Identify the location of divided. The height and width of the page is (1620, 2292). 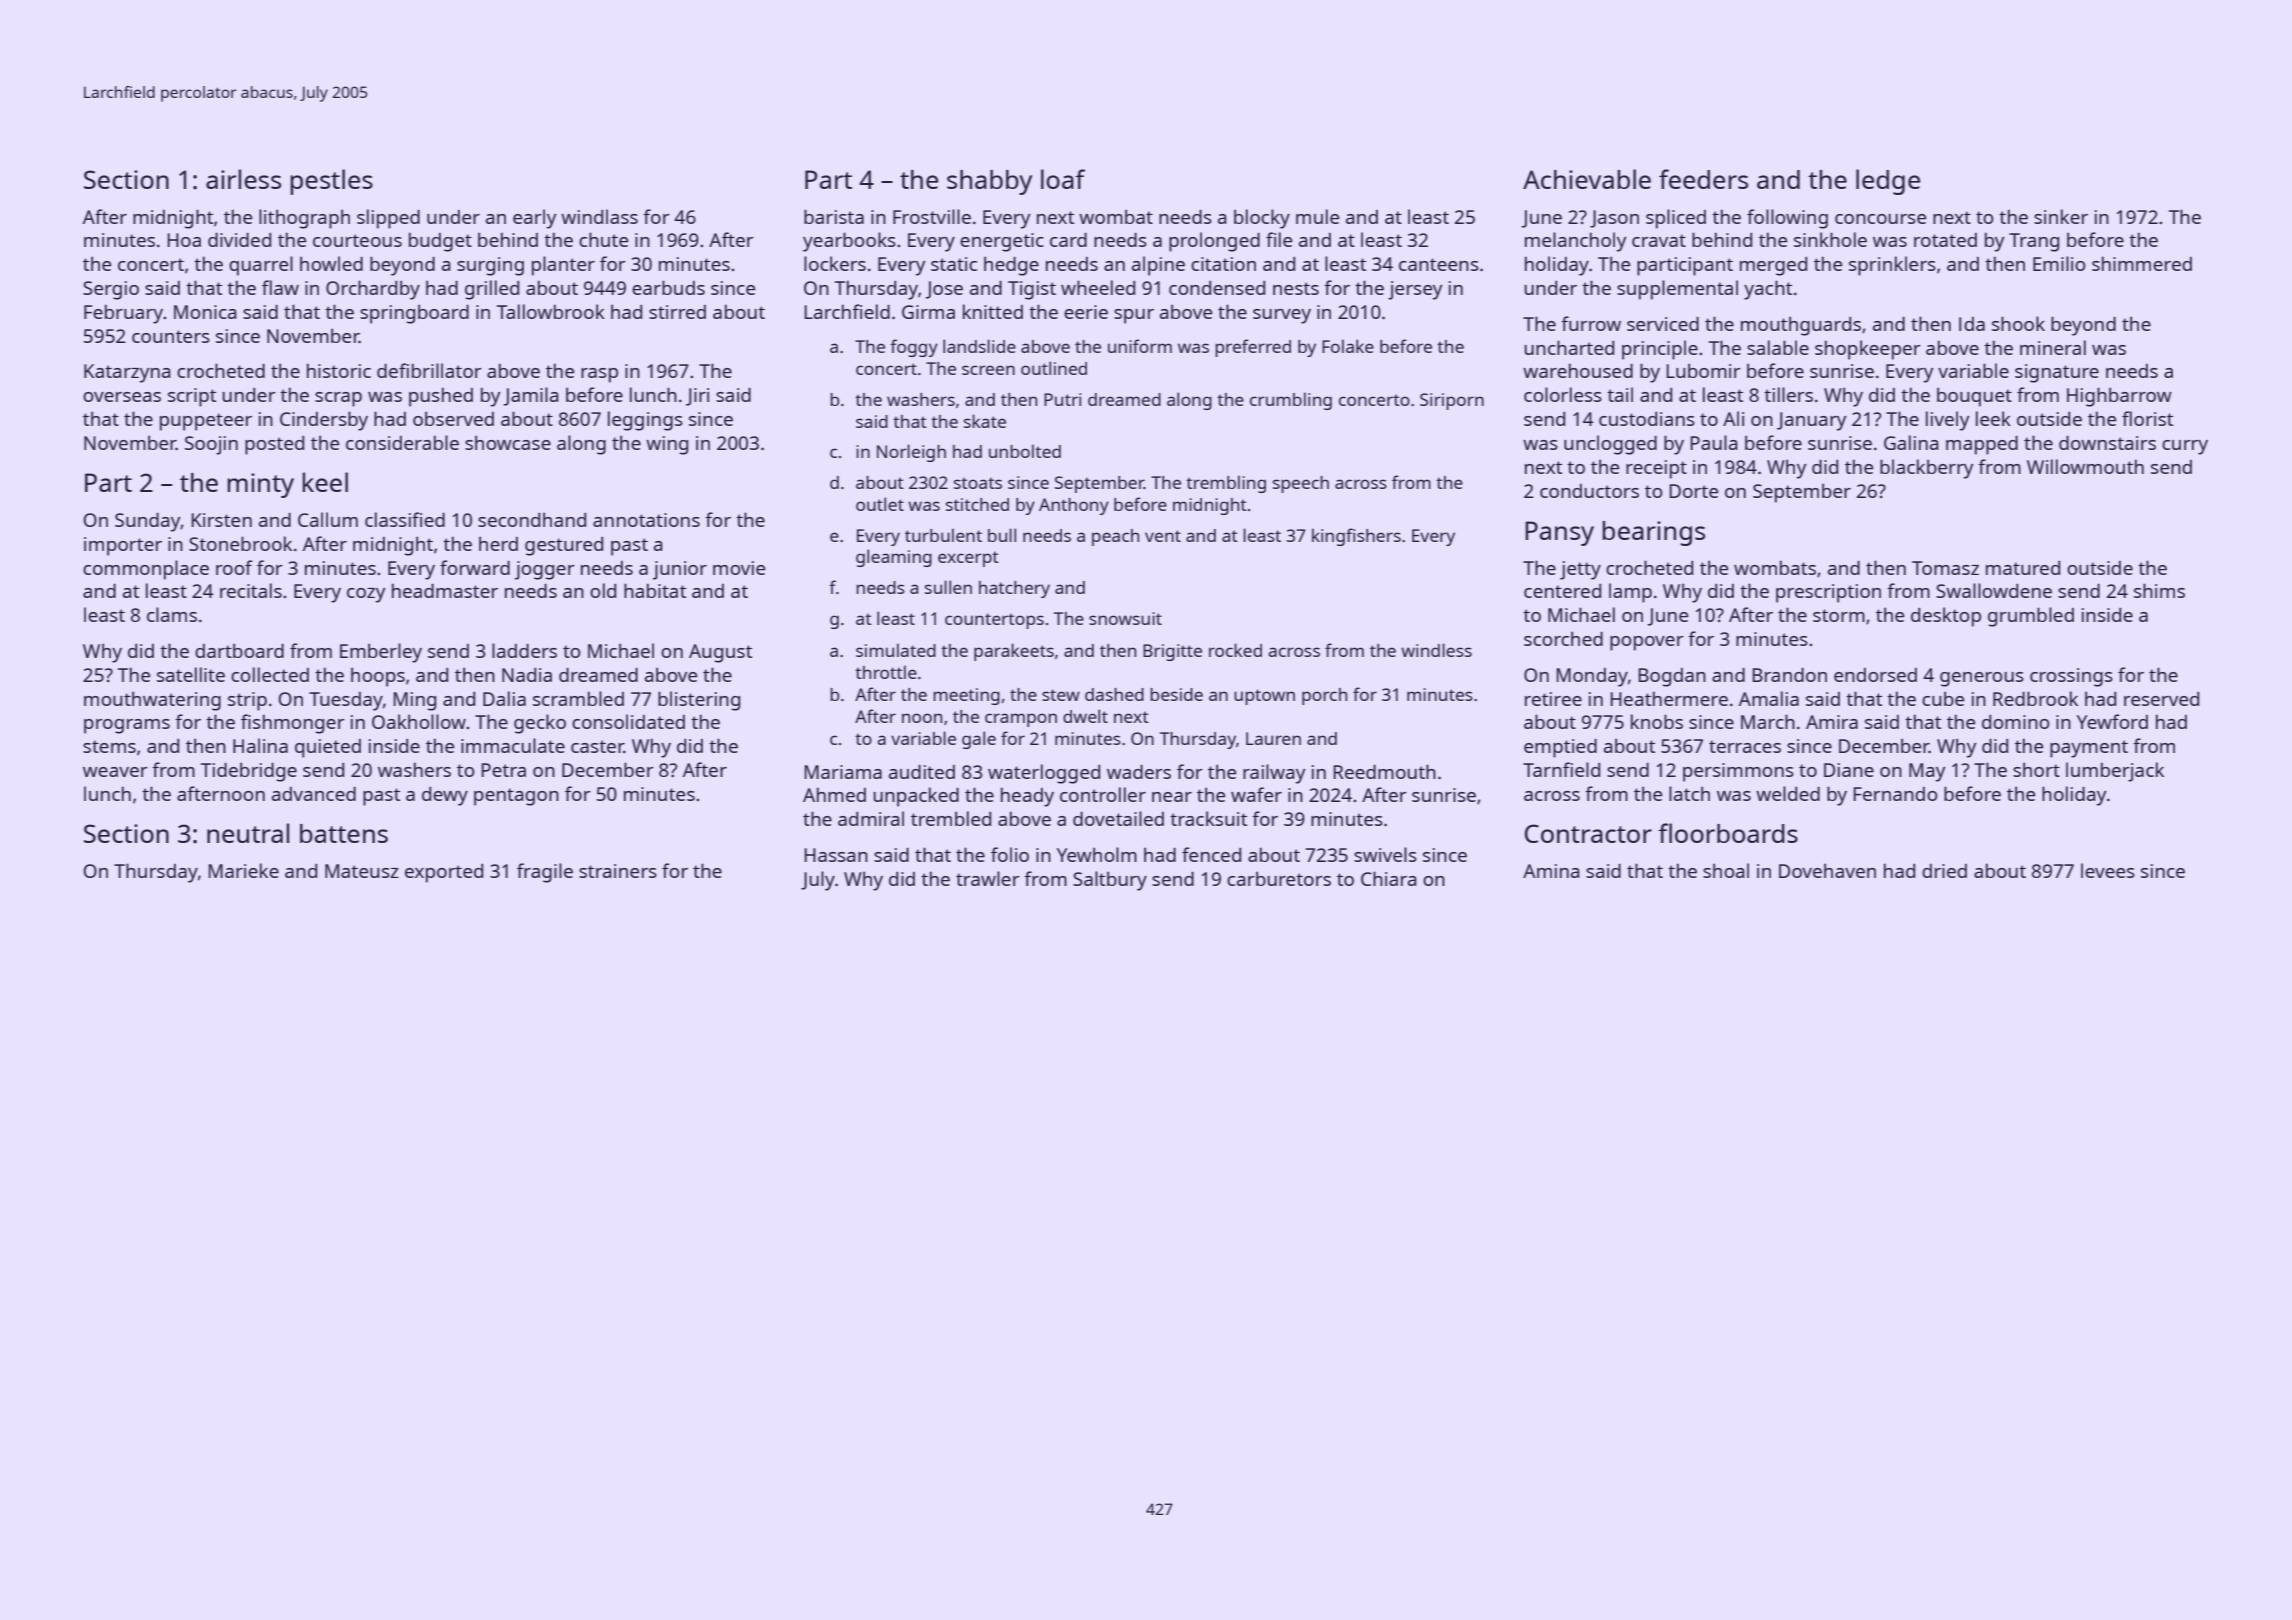
(239, 240).
